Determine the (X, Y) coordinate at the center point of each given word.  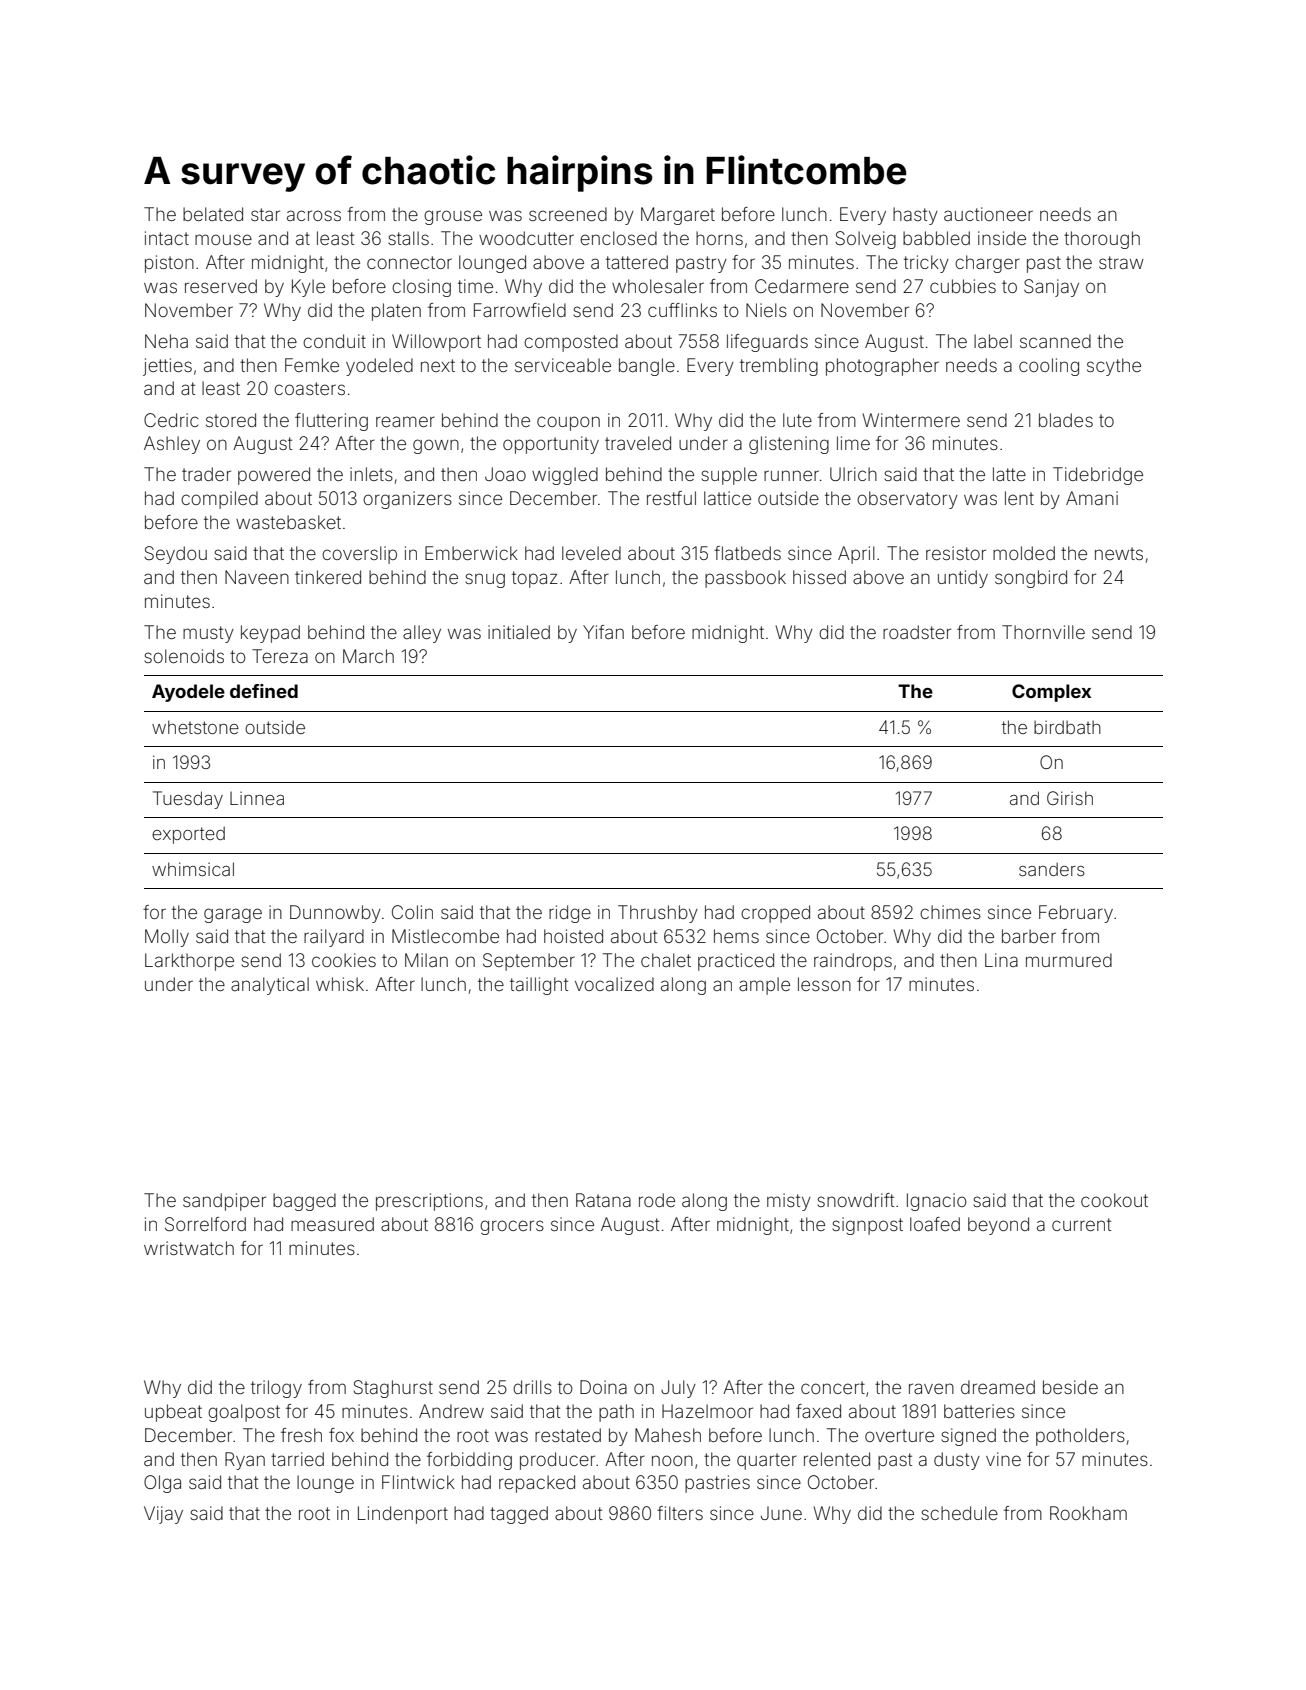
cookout (1114, 1200)
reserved (221, 286)
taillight (539, 986)
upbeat (173, 1413)
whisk (340, 984)
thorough (1102, 240)
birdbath (1067, 727)
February (1076, 914)
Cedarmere (802, 286)
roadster (917, 632)
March (368, 656)
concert (833, 1387)
